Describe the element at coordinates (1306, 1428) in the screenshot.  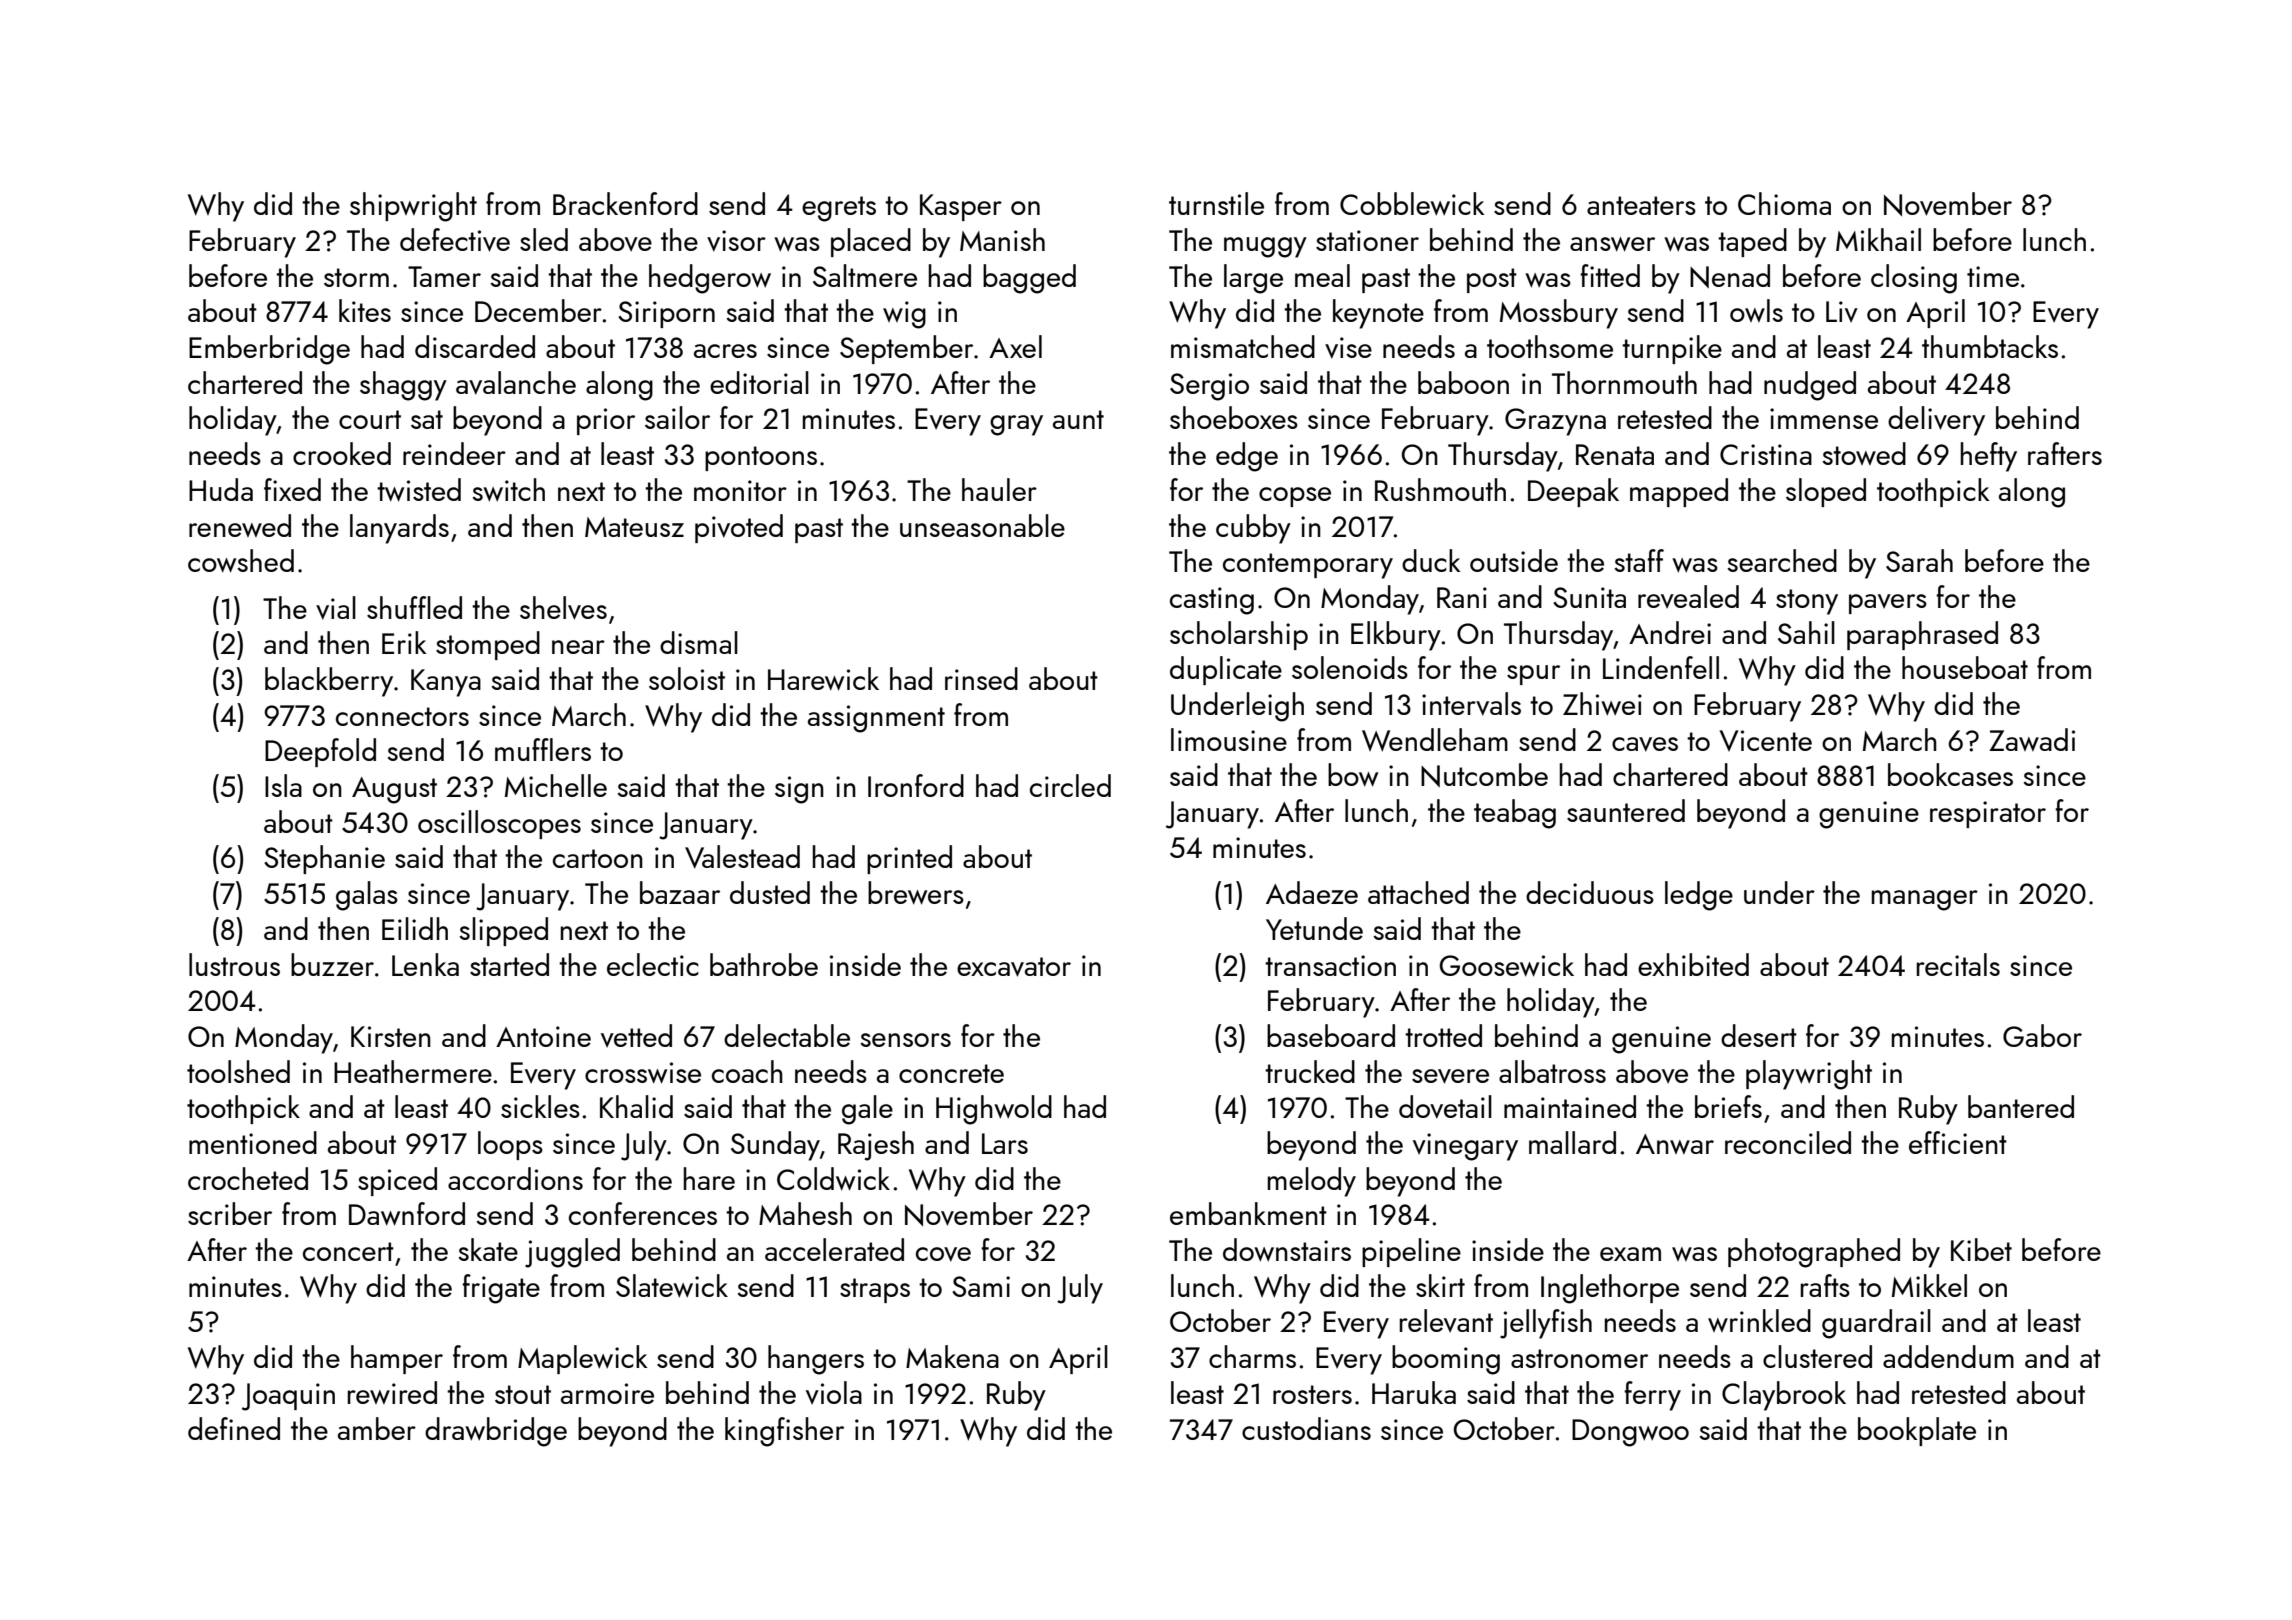
I see `custodians` at that location.
